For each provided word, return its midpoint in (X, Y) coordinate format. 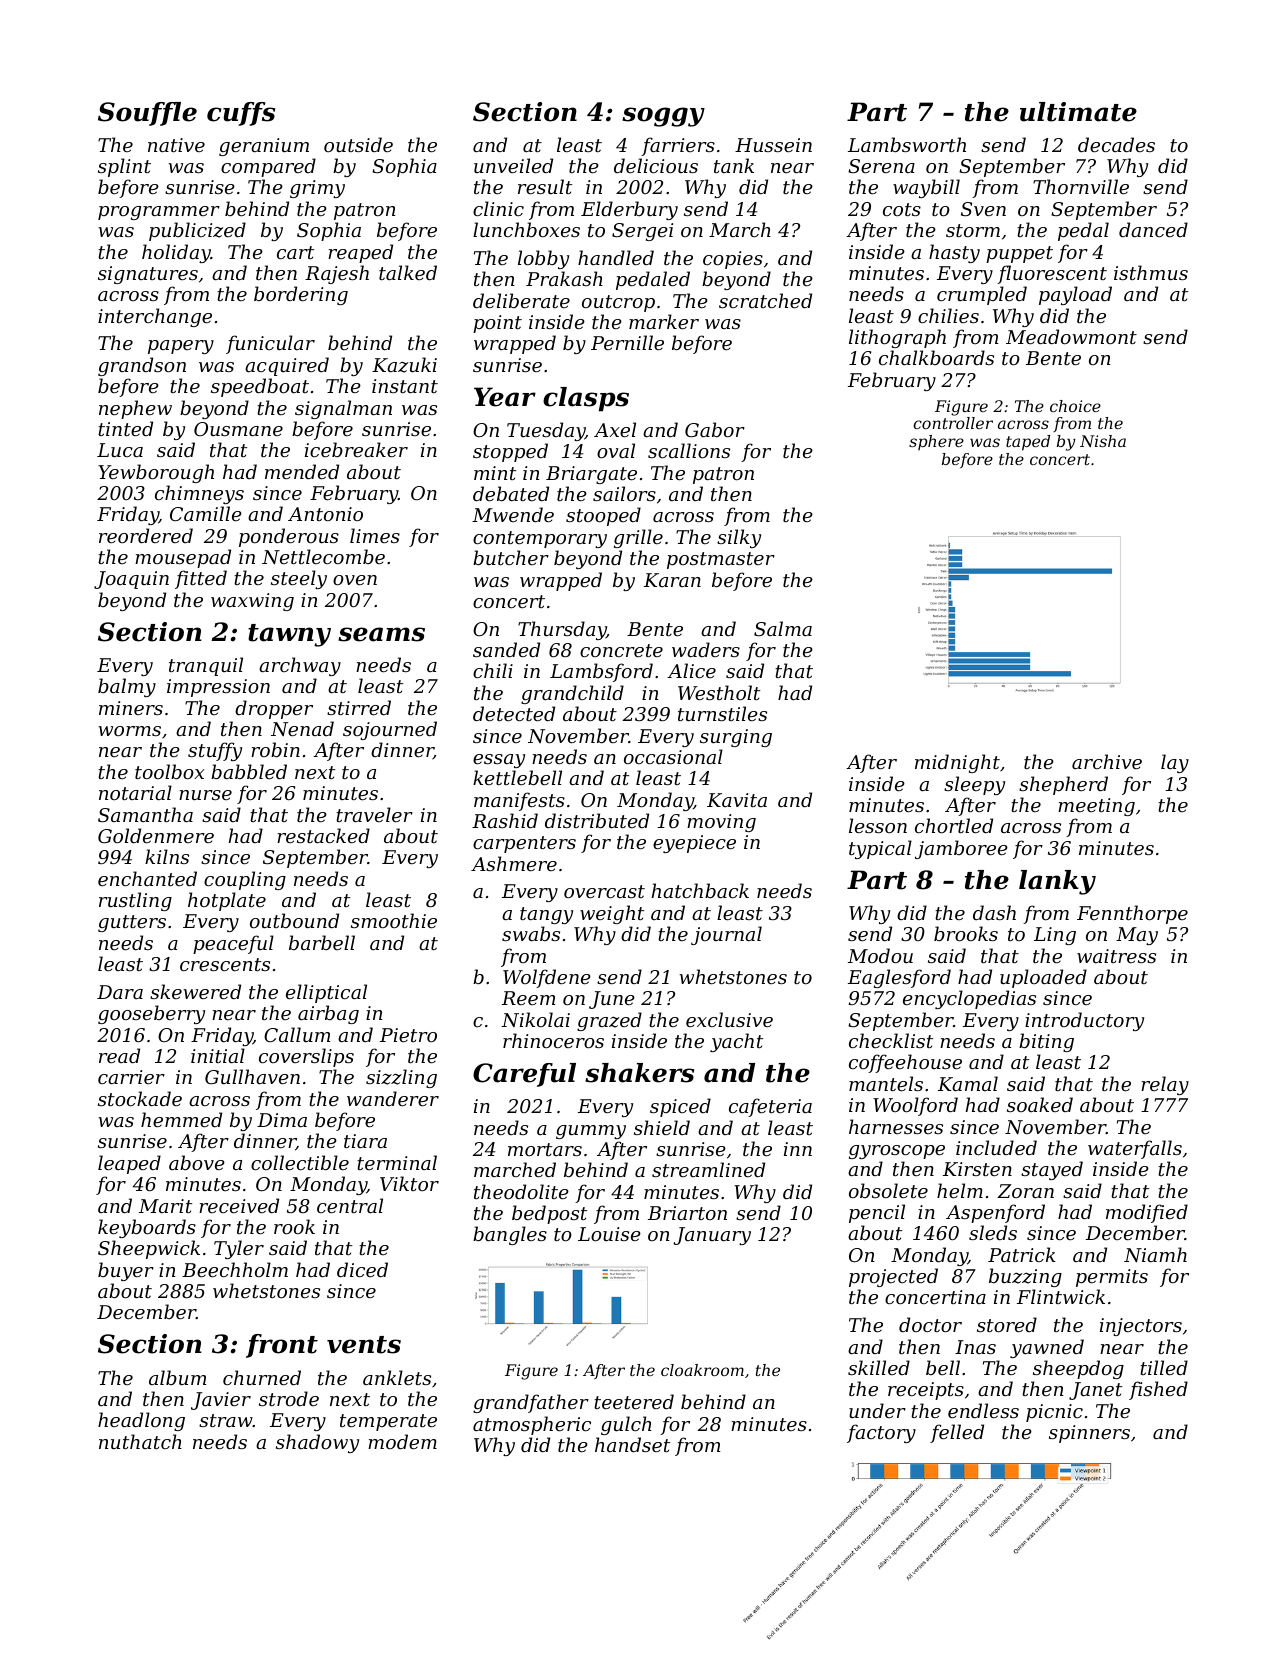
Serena (881, 166)
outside (358, 144)
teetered (634, 1401)
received (239, 1205)
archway (300, 666)
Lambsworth (907, 144)
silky (739, 538)
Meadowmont (1071, 336)
